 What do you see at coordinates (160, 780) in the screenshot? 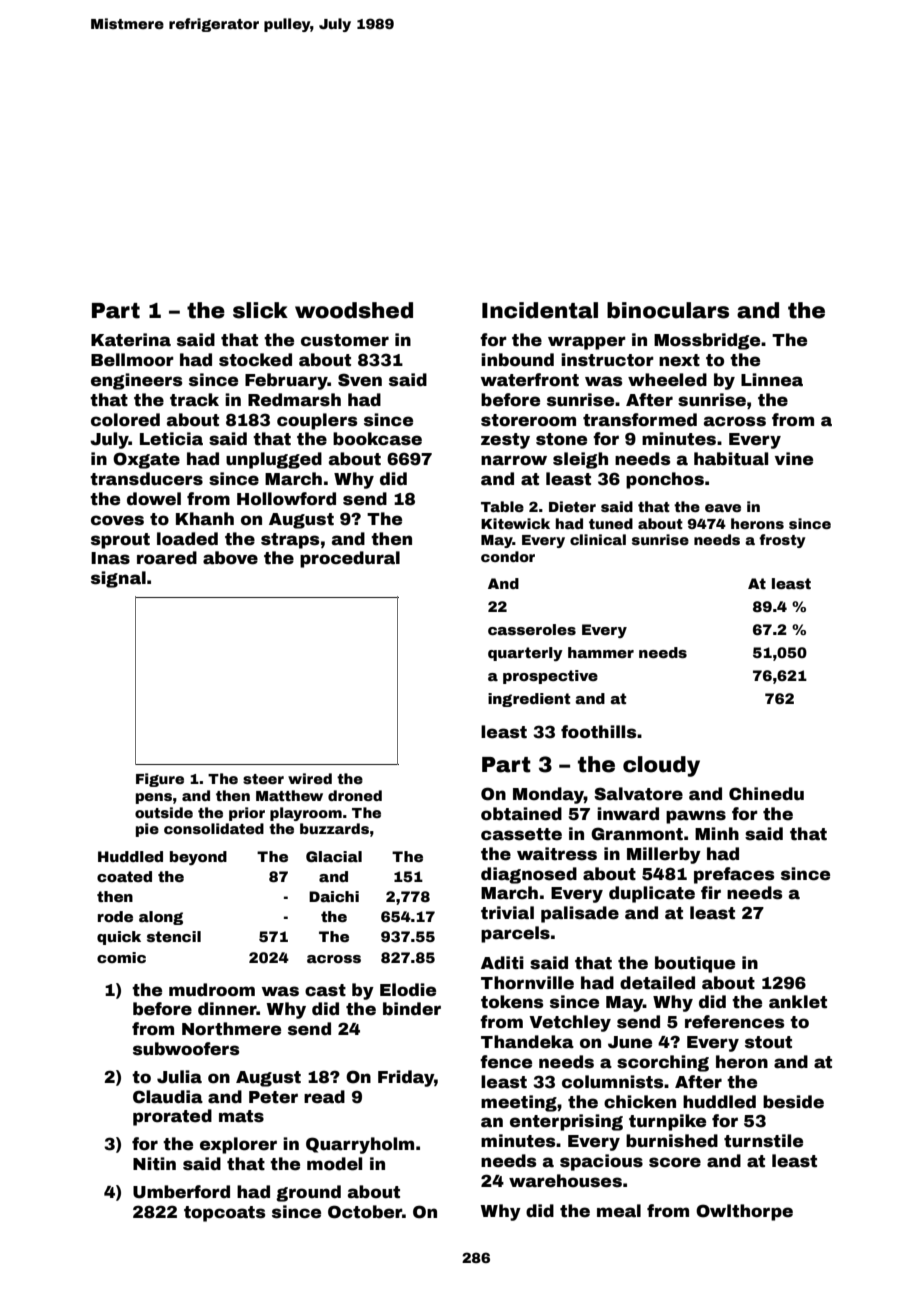
I see `Figure` at bounding box center [160, 780].
